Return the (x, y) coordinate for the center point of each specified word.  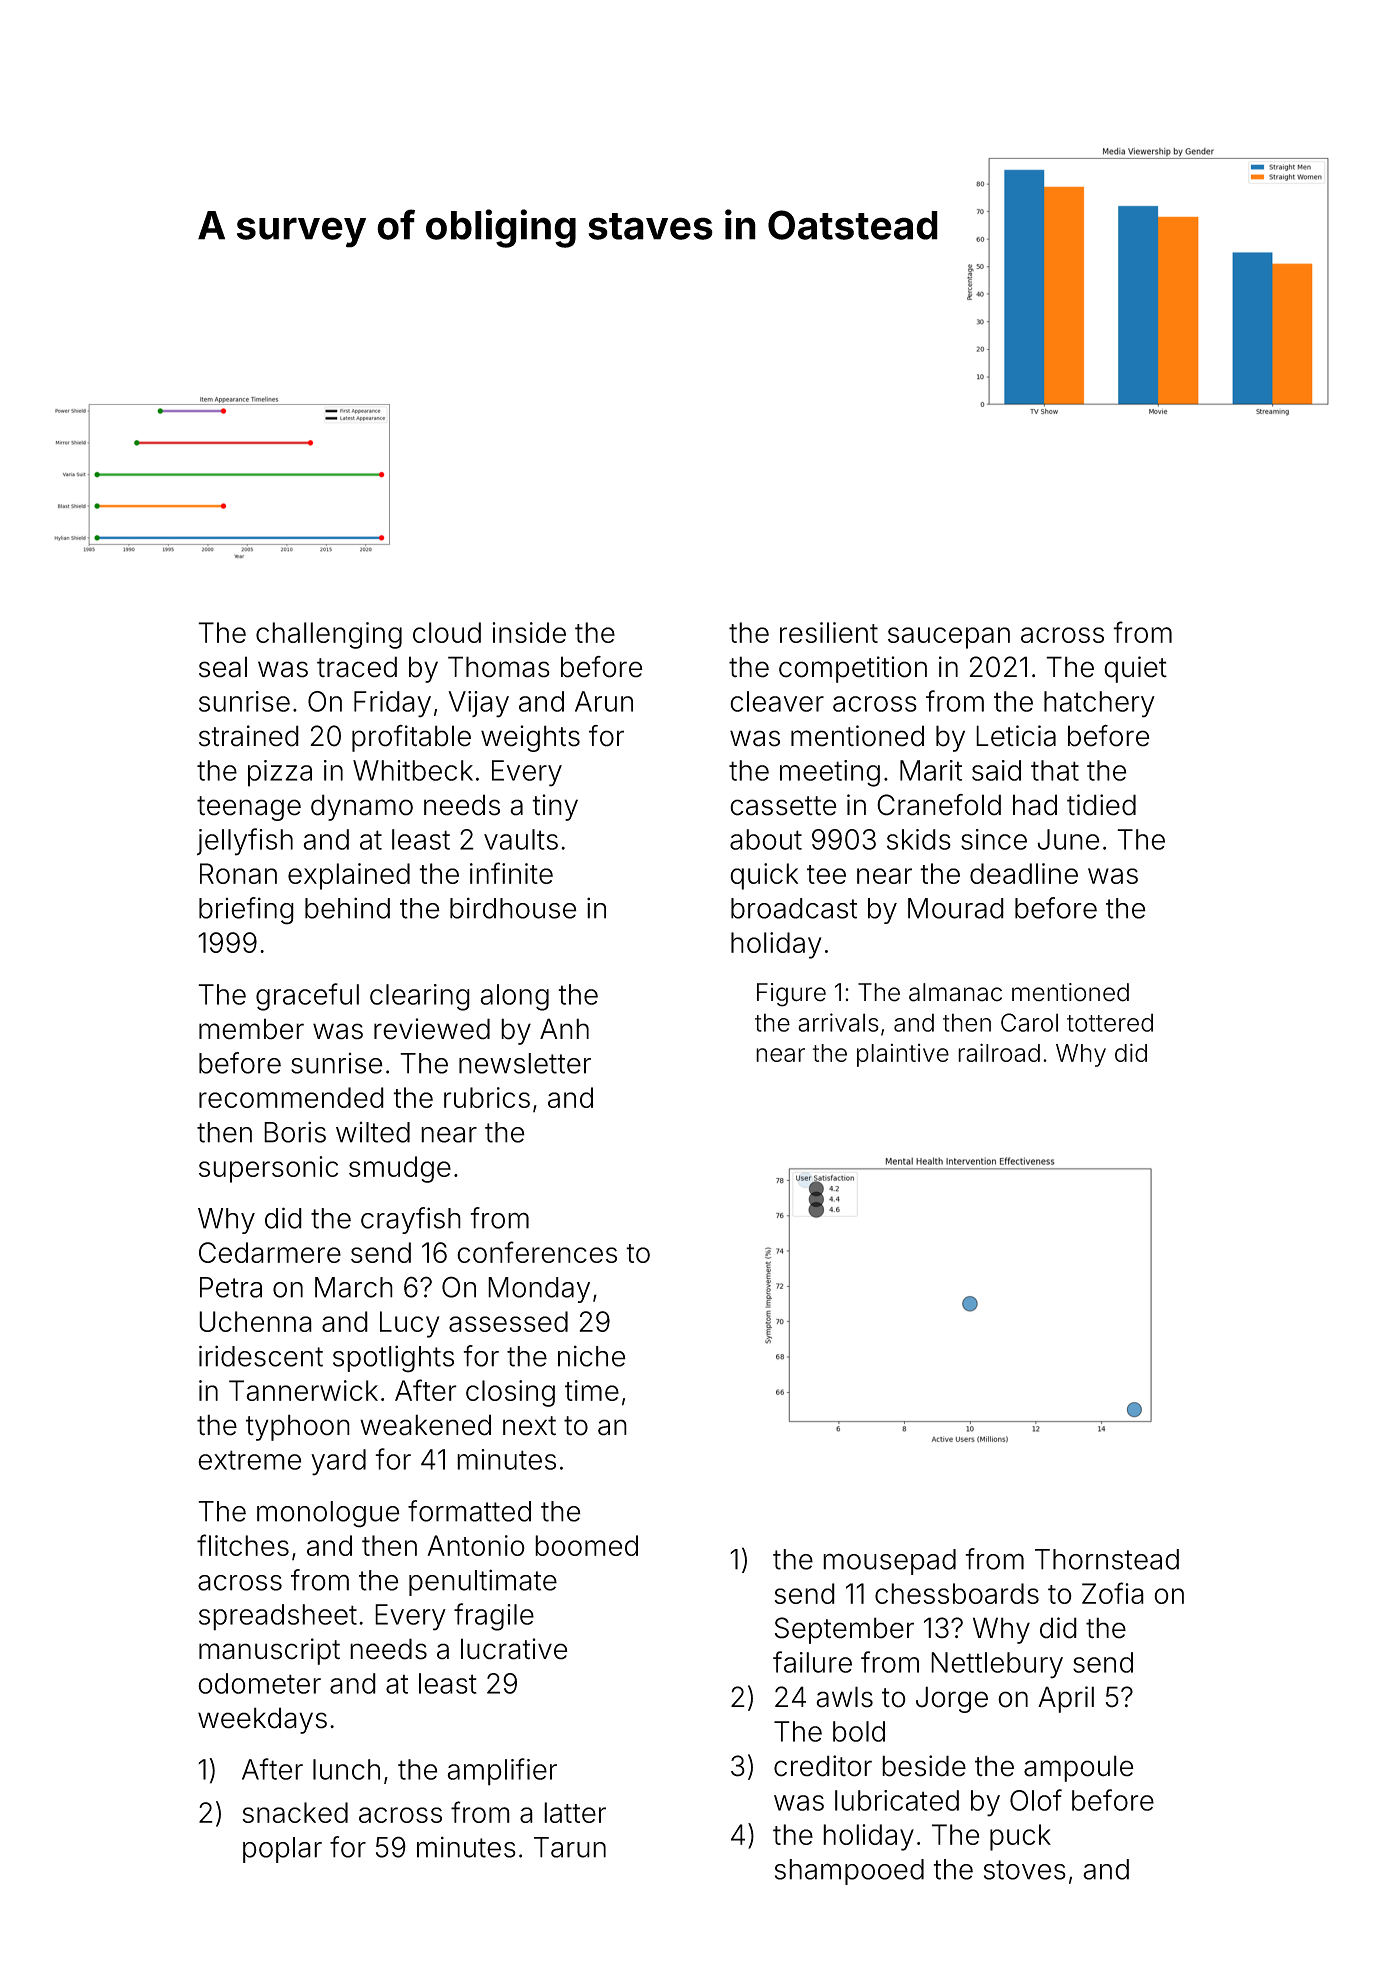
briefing (246, 911)
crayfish (411, 1220)
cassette (783, 806)
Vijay (478, 704)
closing (510, 1393)
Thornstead (1107, 1559)
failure (812, 1662)
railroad (999, 1052)
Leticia (1016, 736)
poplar (282, 1850)
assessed (508, 1321)
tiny (555, 807)
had (1035, 805)
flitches (243, 1545)
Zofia (1113, 1593)
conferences (537, 1252)
